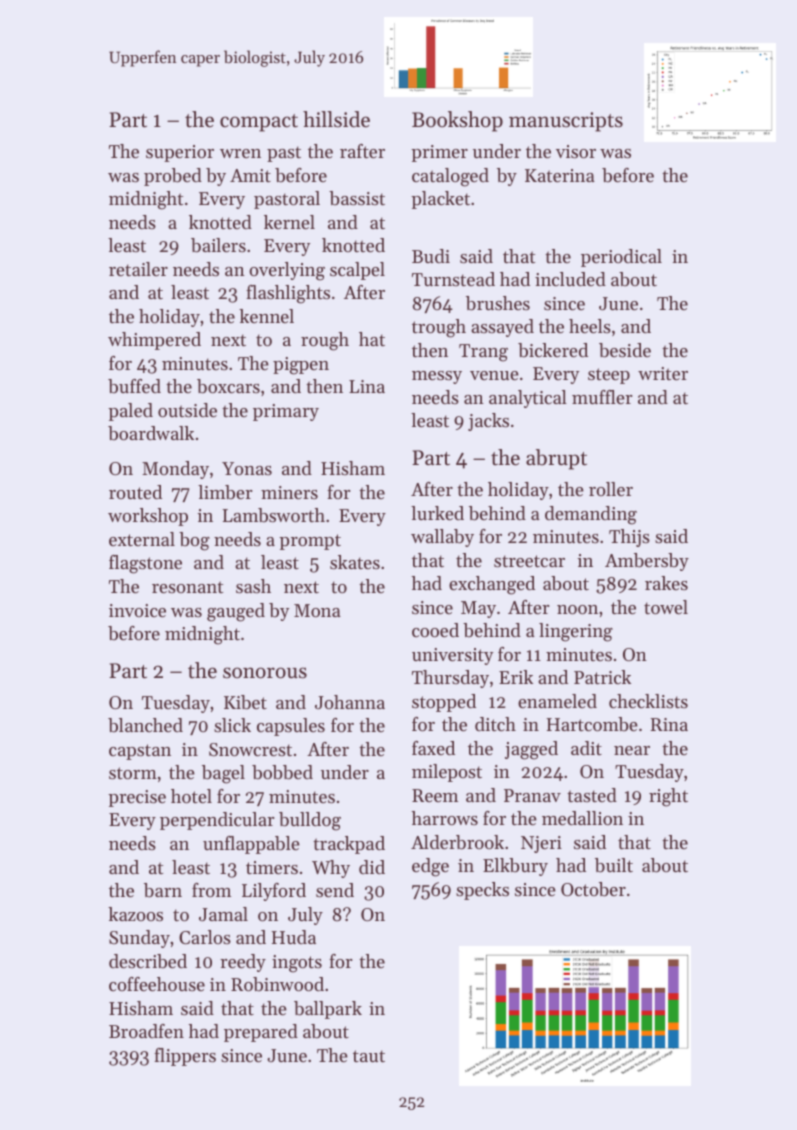 The width and height of the document is (797, 1130). I want to click on flippers, so click(185, 1057).
